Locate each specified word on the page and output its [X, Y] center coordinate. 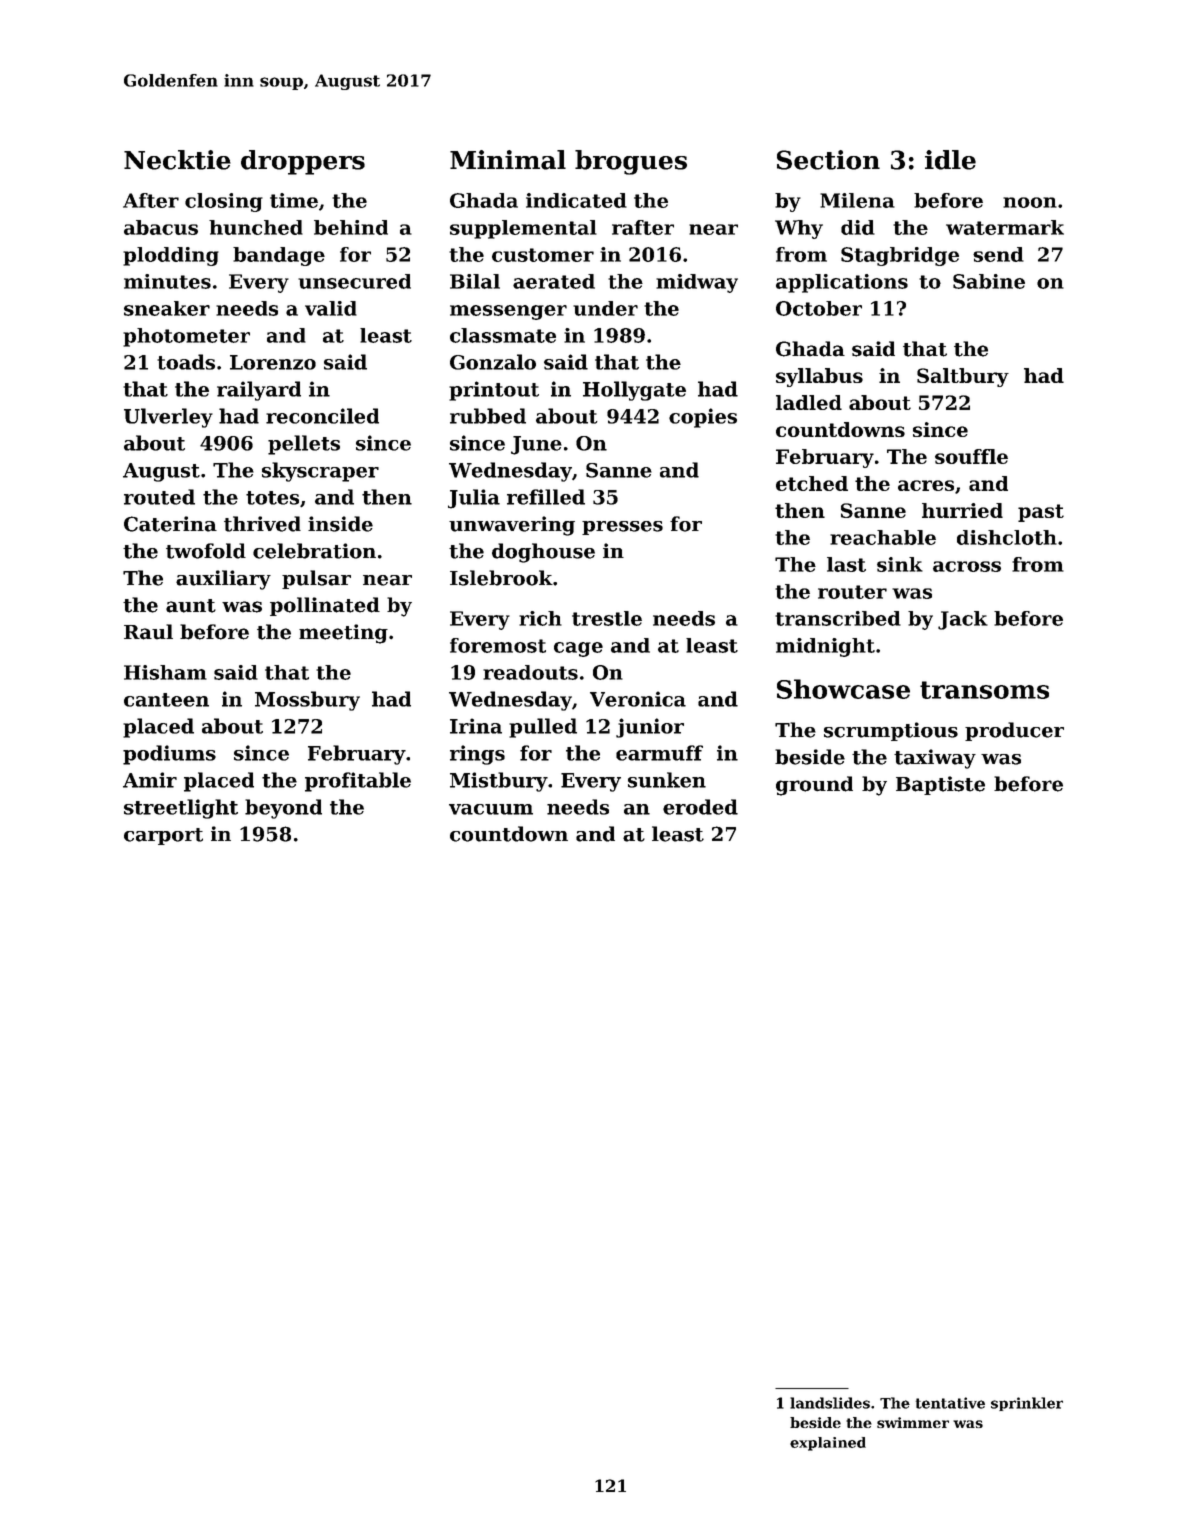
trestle [607, 618]
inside [340, 524]
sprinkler [1027, 1404]
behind [351, 227]
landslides [830, 1403]
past [1041, 513]
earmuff [659, 753]
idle [950, 160]
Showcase [843, 689]
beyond [283, 809]
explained [828, 1444]
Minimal [508, 160]
